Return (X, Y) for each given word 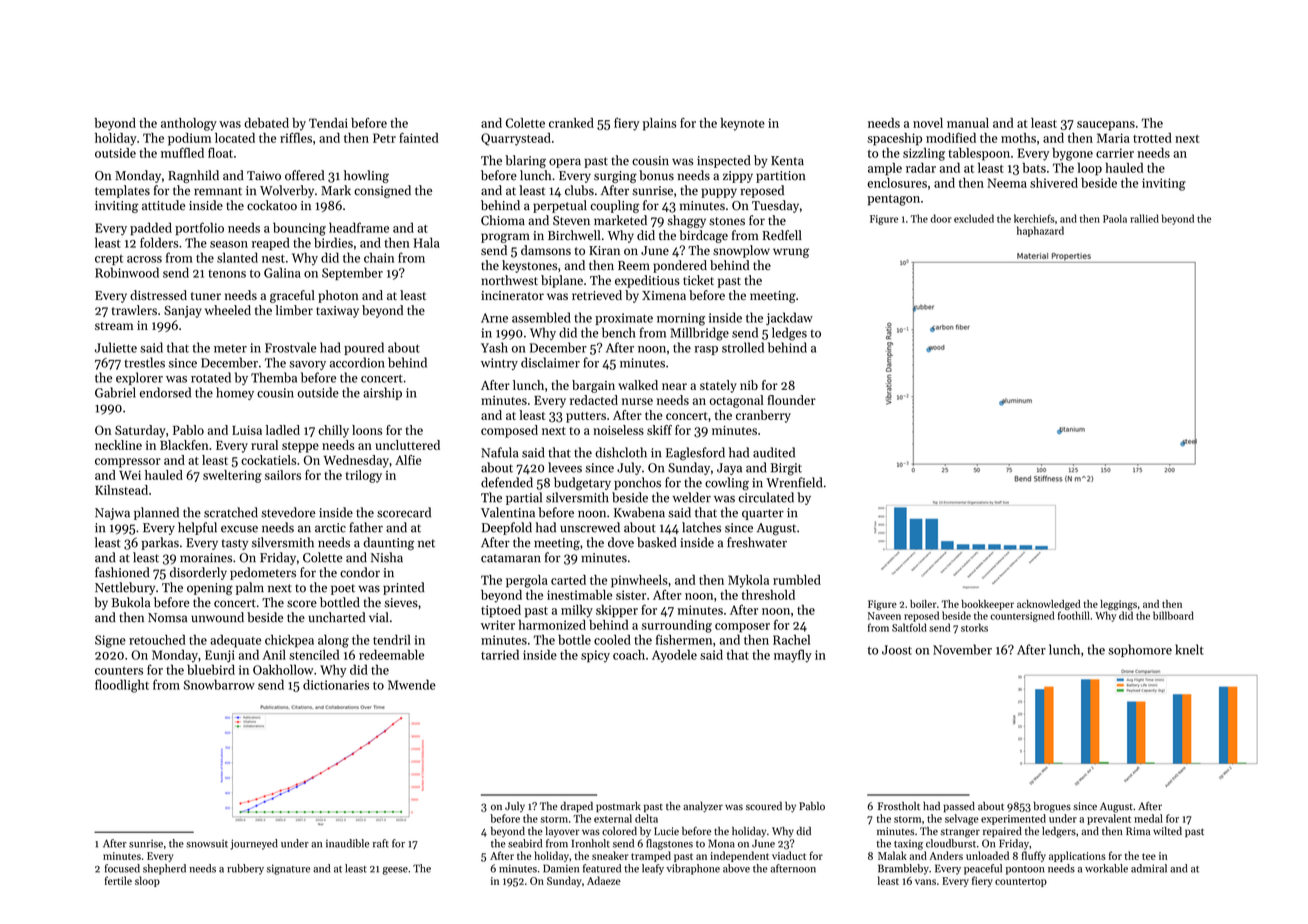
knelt (1189, 649)
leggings (1118, 605)
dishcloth (621, 452)
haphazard (1040, 231)
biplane (562, 281)
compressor (128, 463)
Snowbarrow (219, 684)
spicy (595, 656)
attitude (163, 205)
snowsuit (207, 844)
